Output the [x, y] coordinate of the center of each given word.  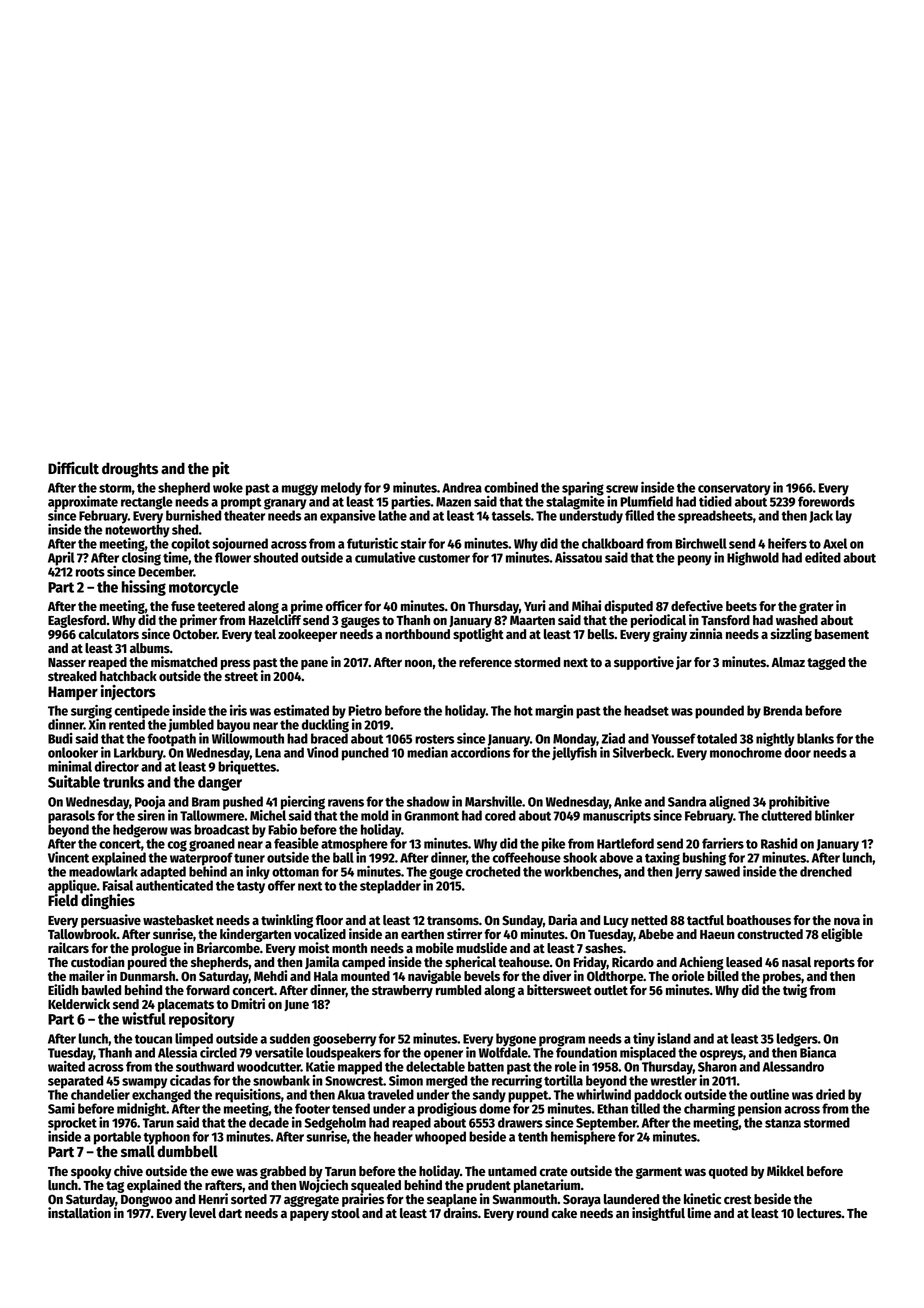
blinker [834, 815]
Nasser [67, 662]
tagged [826, 663]
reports [834, 964]
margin [554, 712]
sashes [604, 948]
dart [230, 1213]
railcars [68, 947]
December [166, 571]
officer [343, 605]
